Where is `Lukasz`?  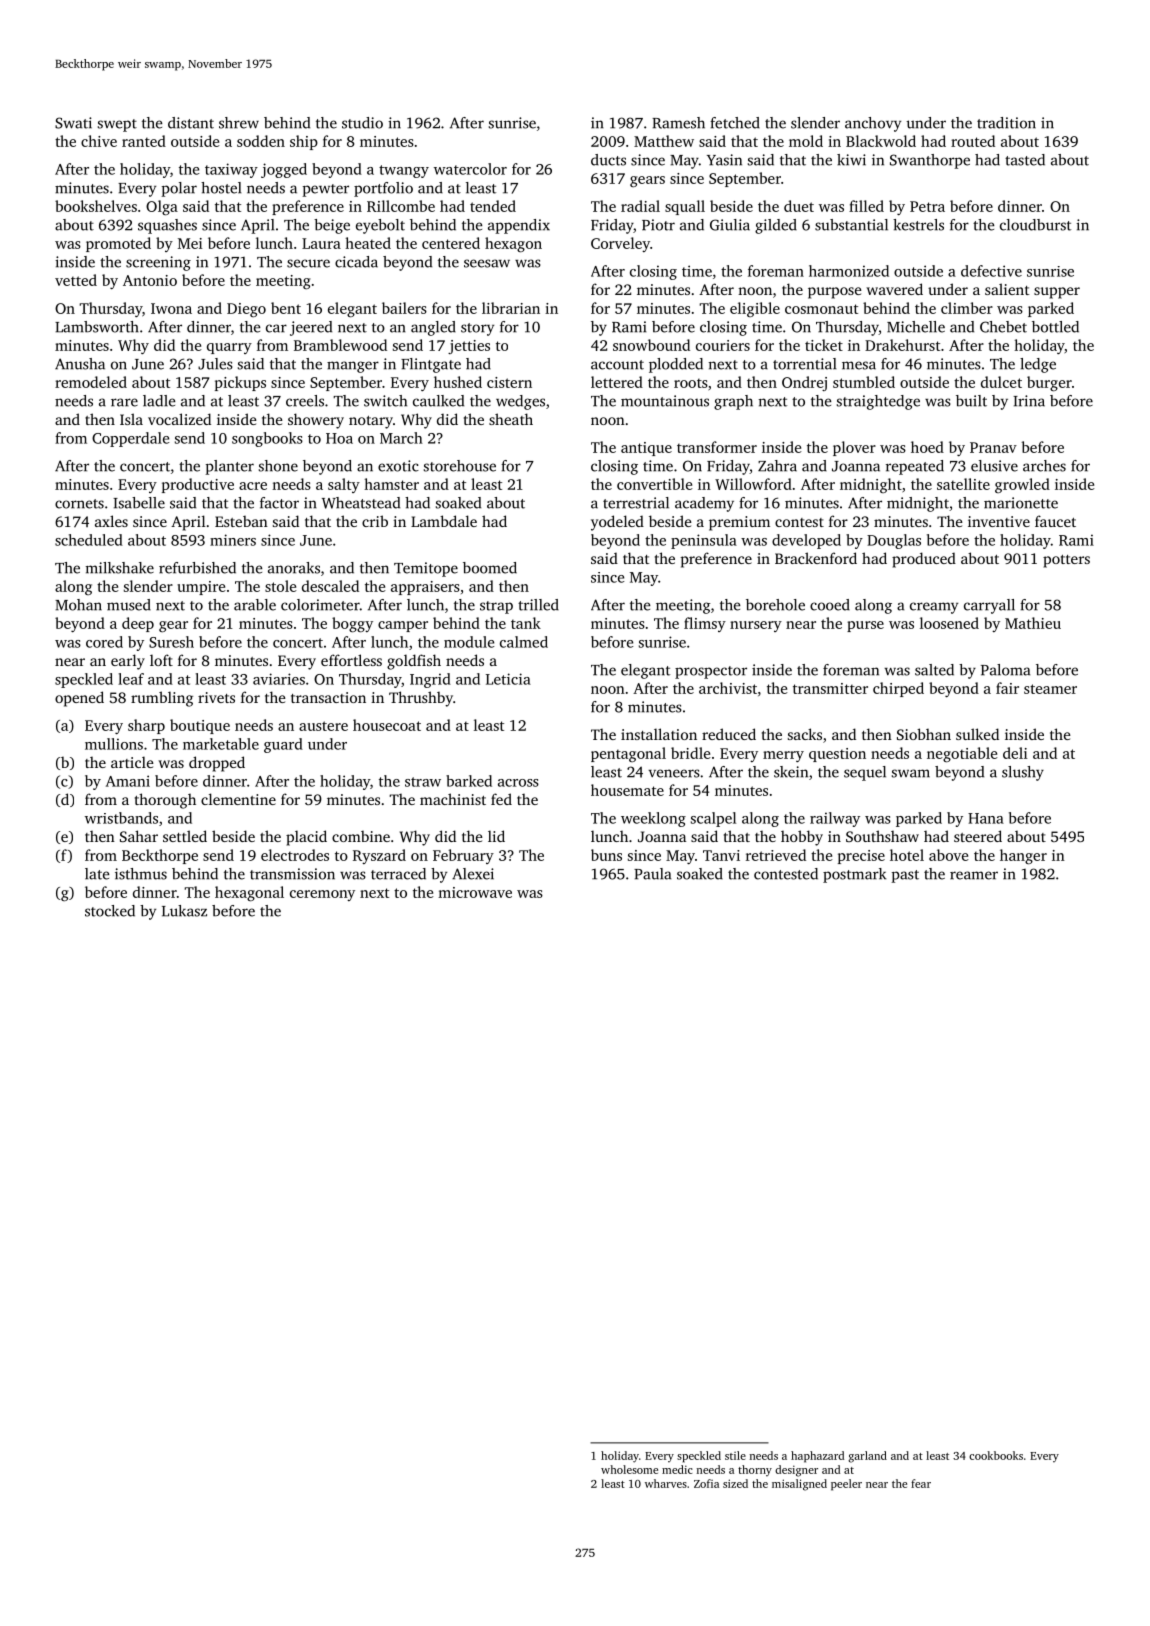 Lukasz is located at coordinates (184, 911).
